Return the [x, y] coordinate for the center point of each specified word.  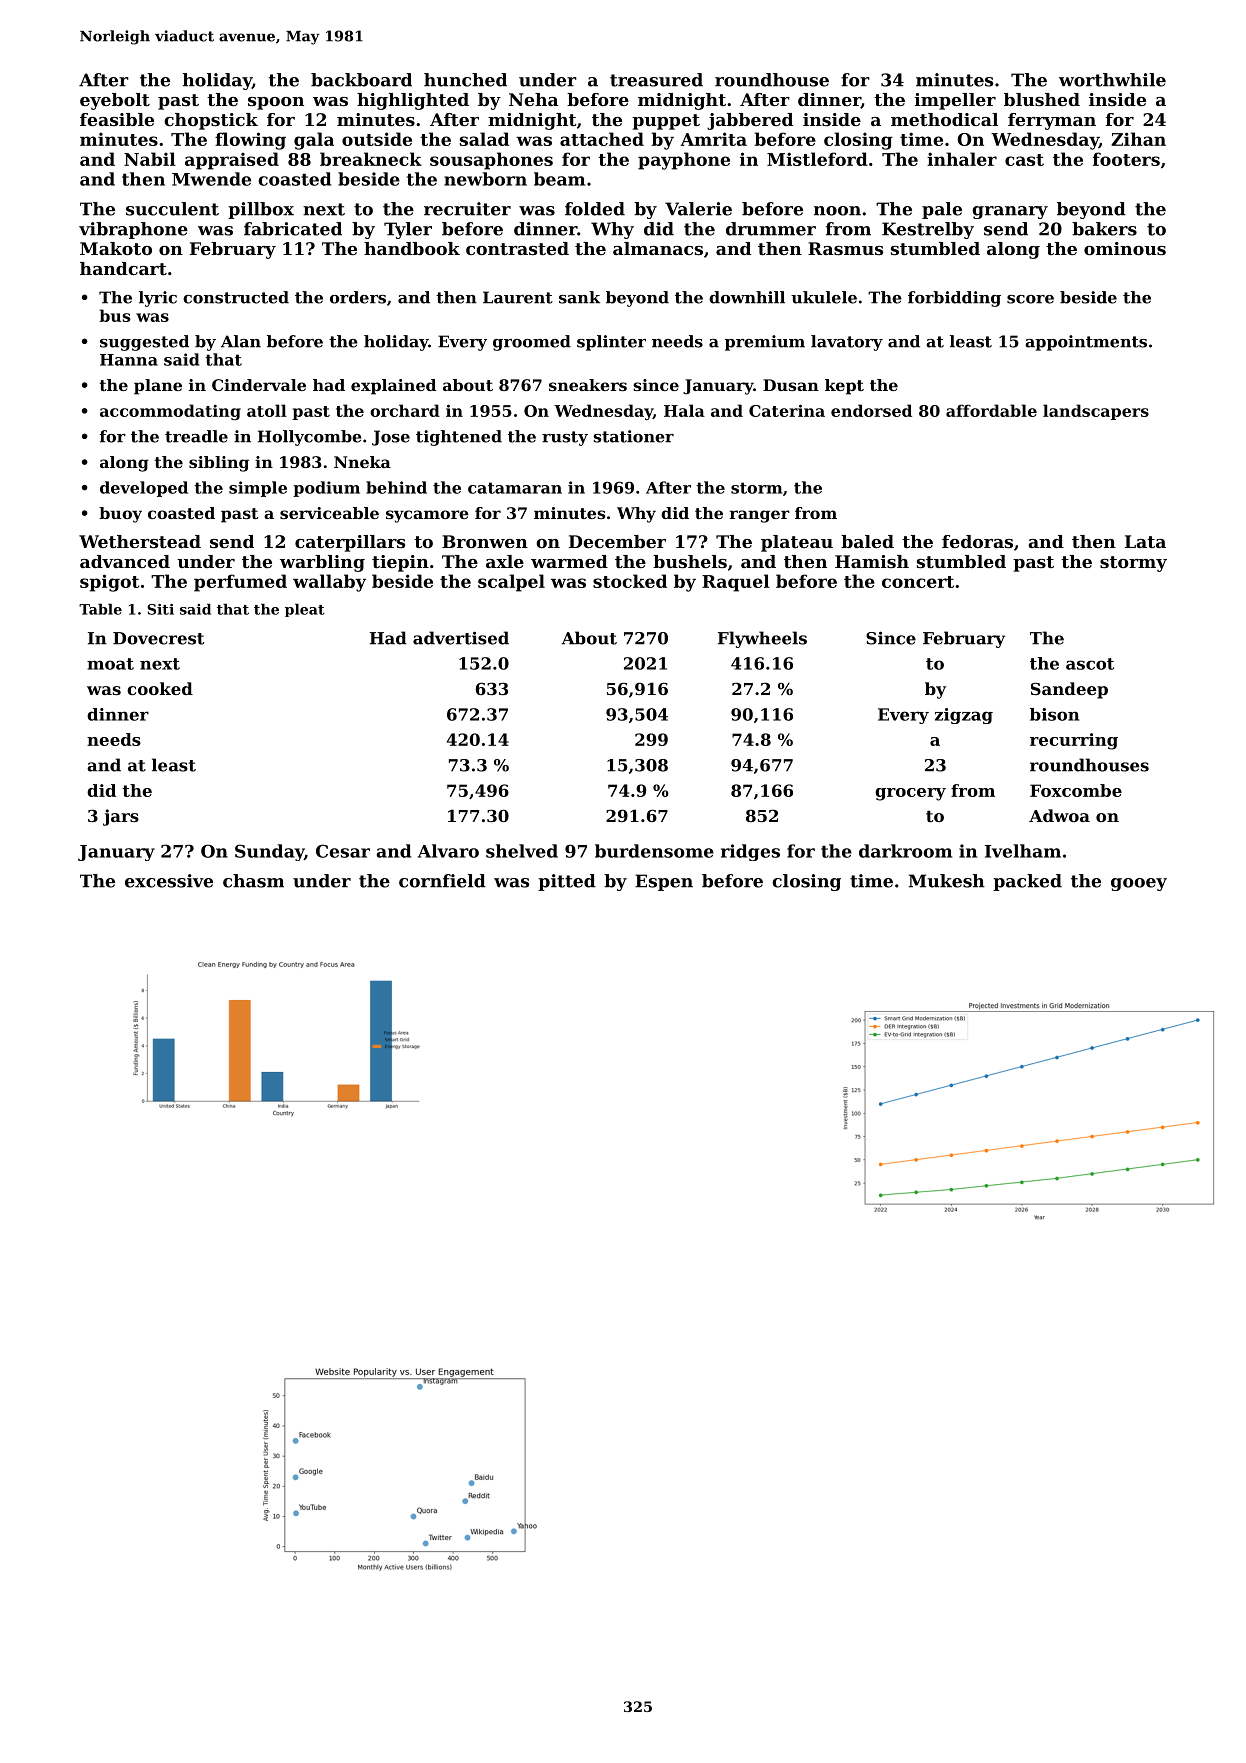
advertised [461, 638]
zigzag [964, 716]
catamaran [515, 488]
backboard [361, 80]
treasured [656, 80]
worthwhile [1112, 80]
